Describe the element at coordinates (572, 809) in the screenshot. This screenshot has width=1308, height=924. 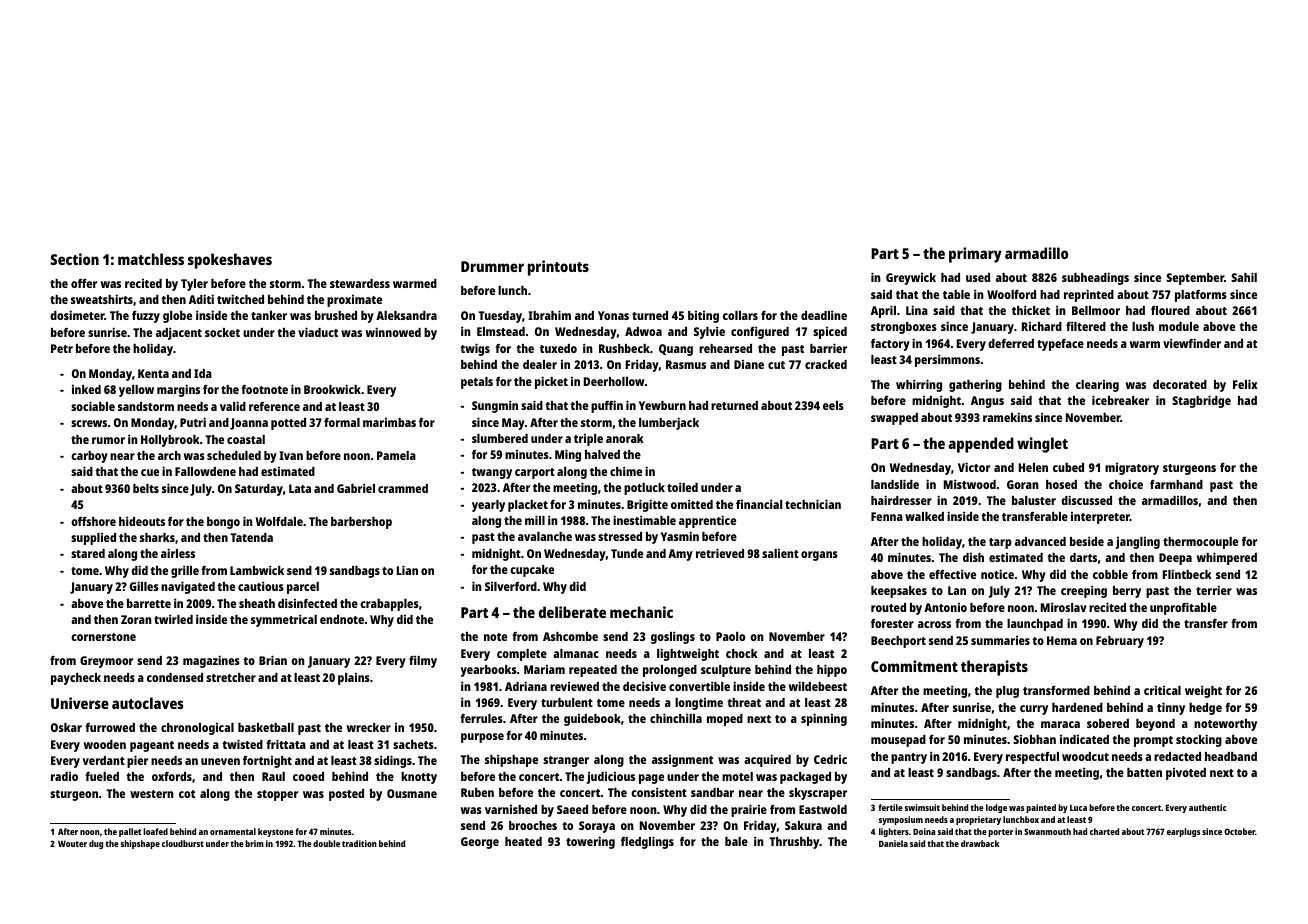
I see `Saeed` at that location.
